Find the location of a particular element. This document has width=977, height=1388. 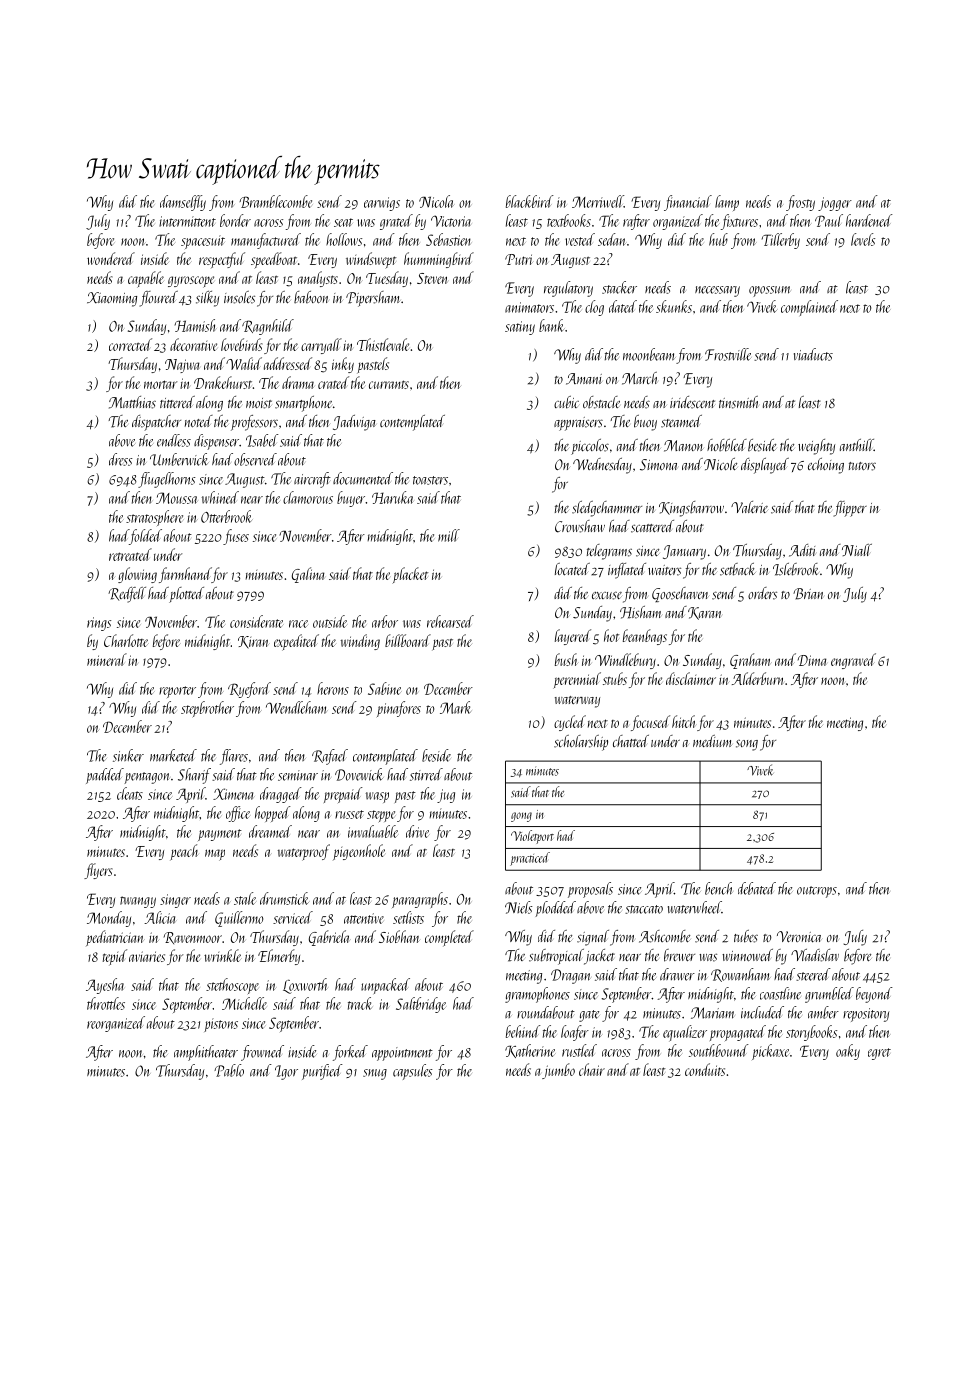

blackbird is located at coordinates (530, 201).
